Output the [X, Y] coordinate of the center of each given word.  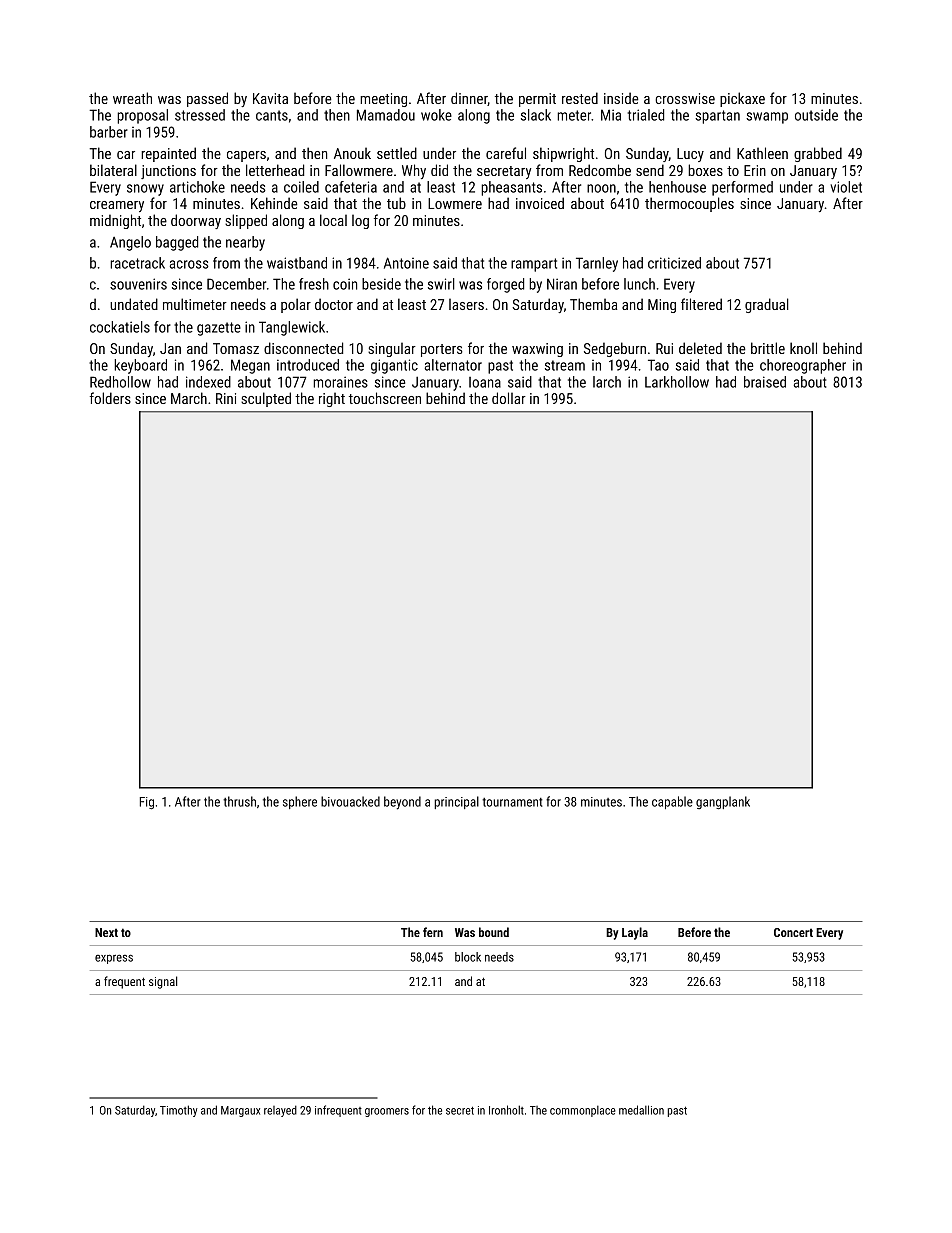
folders [110, 398]
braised [765, 382]
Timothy [179, 1111]
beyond [402, 803]
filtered [701, 304]
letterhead [275, 170]
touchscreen [385, 398]
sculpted [266, 399]
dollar [509, 398]
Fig [147, 803]
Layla [635, 933]
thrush [239, 801]
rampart [534, 265]
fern [433, 932]
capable [672, 802]
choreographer [803, 366]
